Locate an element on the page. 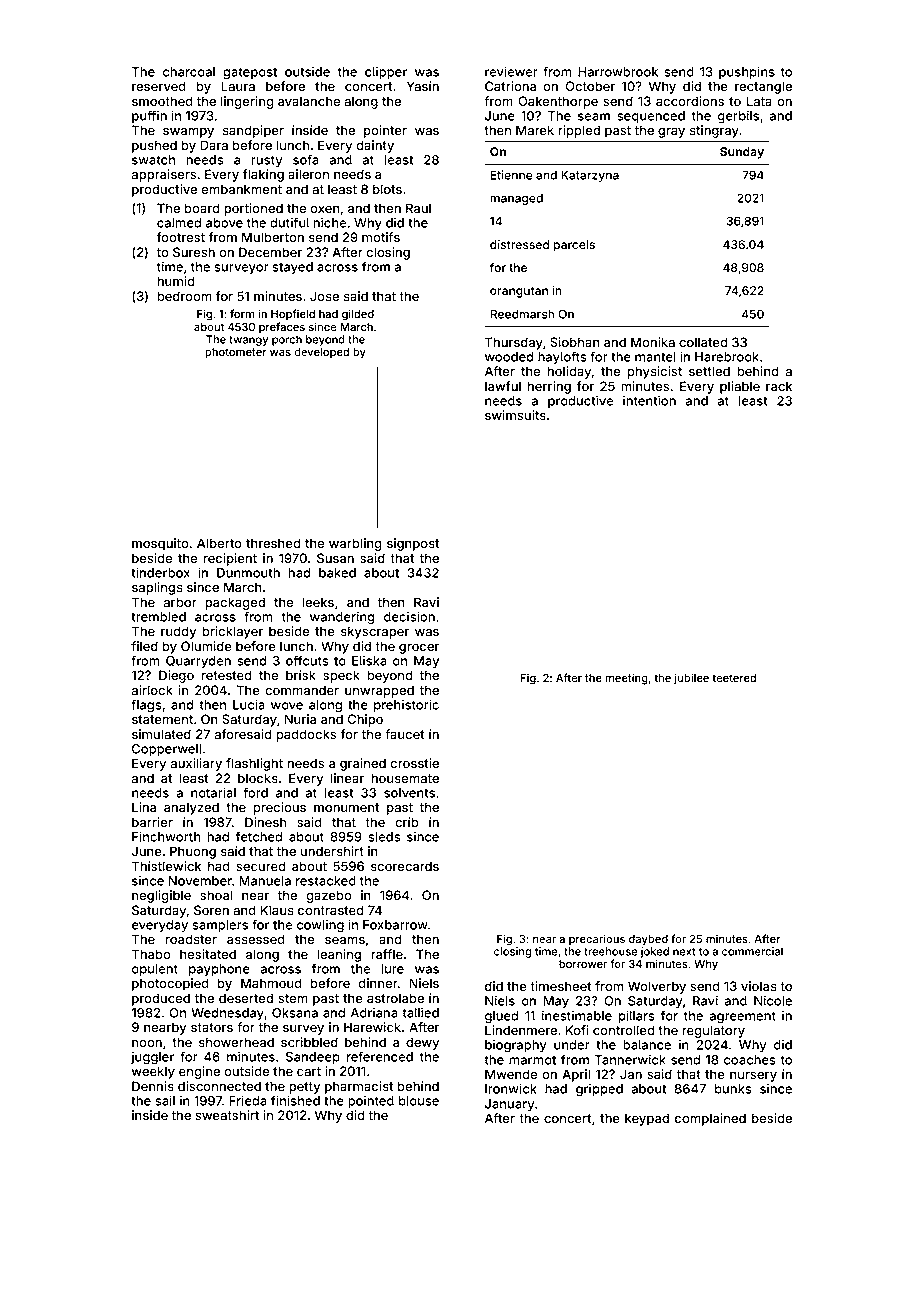 The image size is (924, 1314). Frieda is located at coordinates (248, 1100).
